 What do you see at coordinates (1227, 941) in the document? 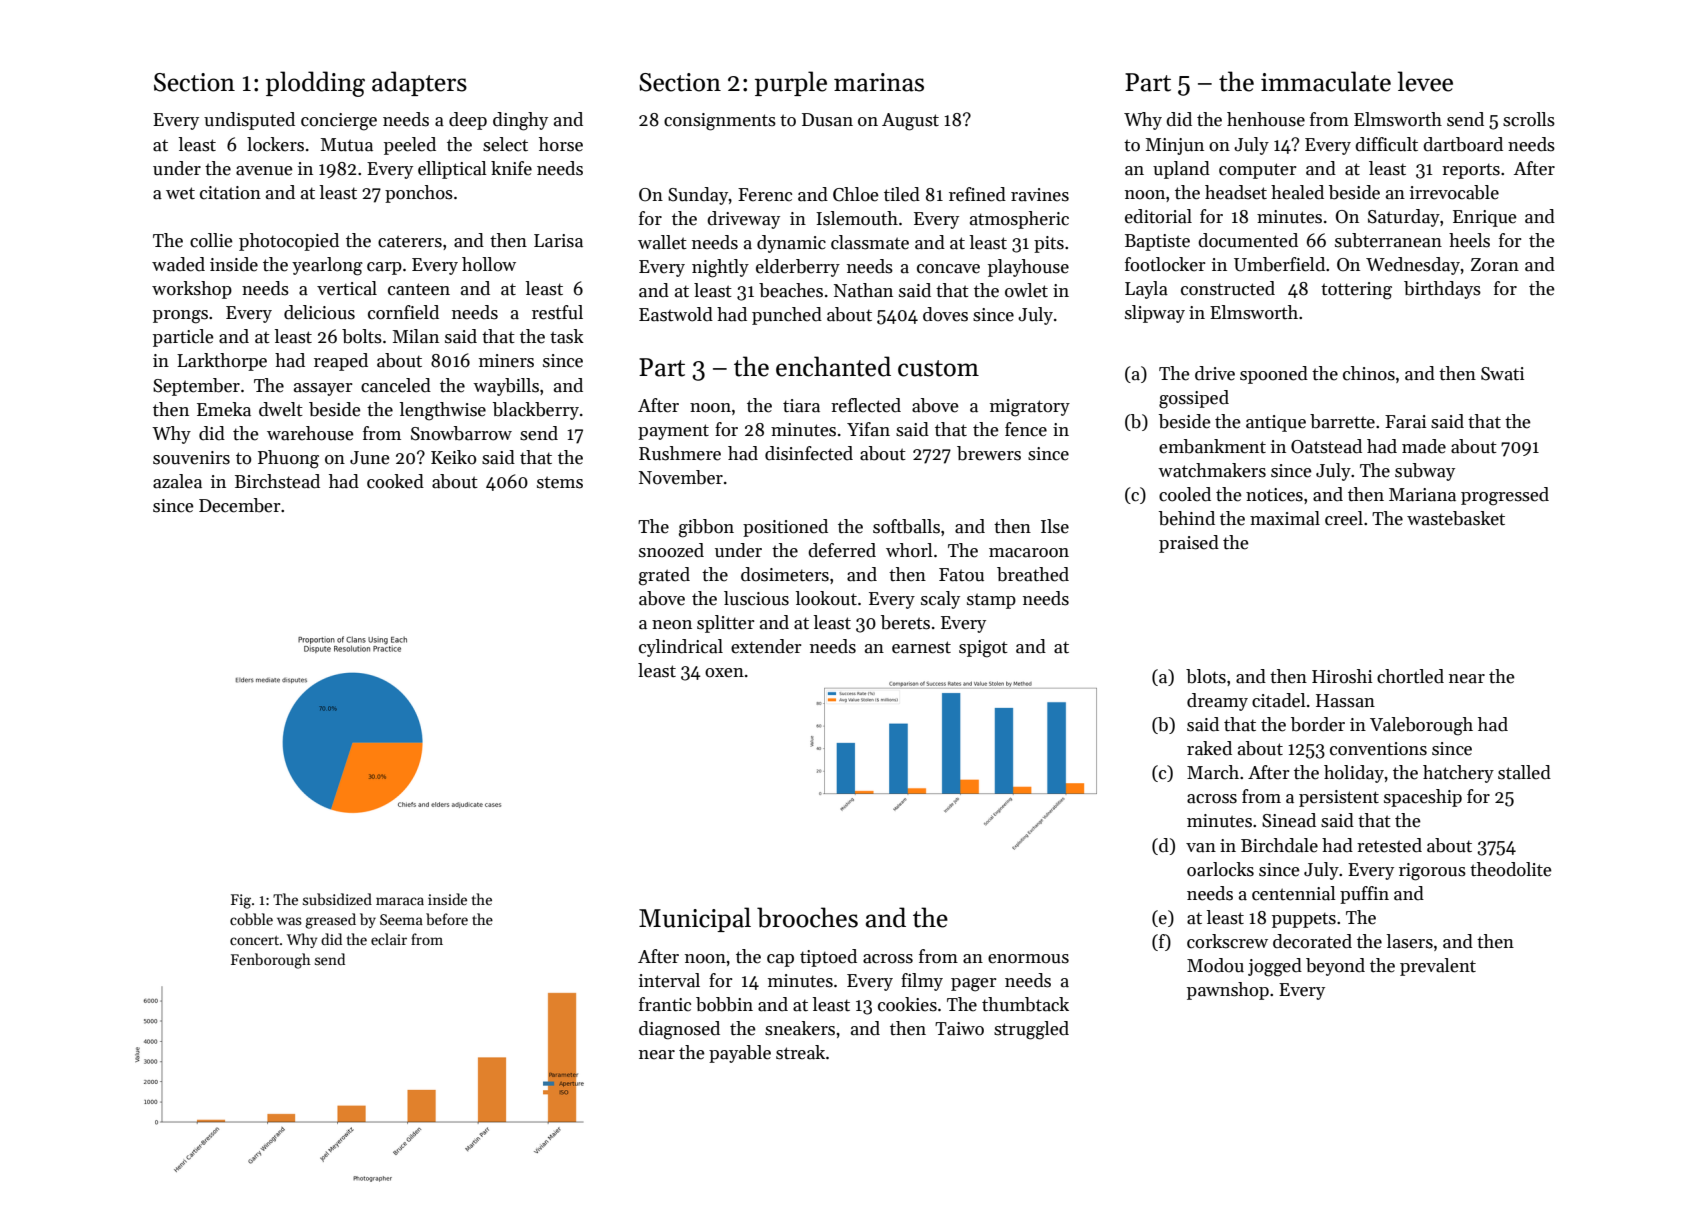
I see `corkscrew` at bounding box center [1227, 941].
